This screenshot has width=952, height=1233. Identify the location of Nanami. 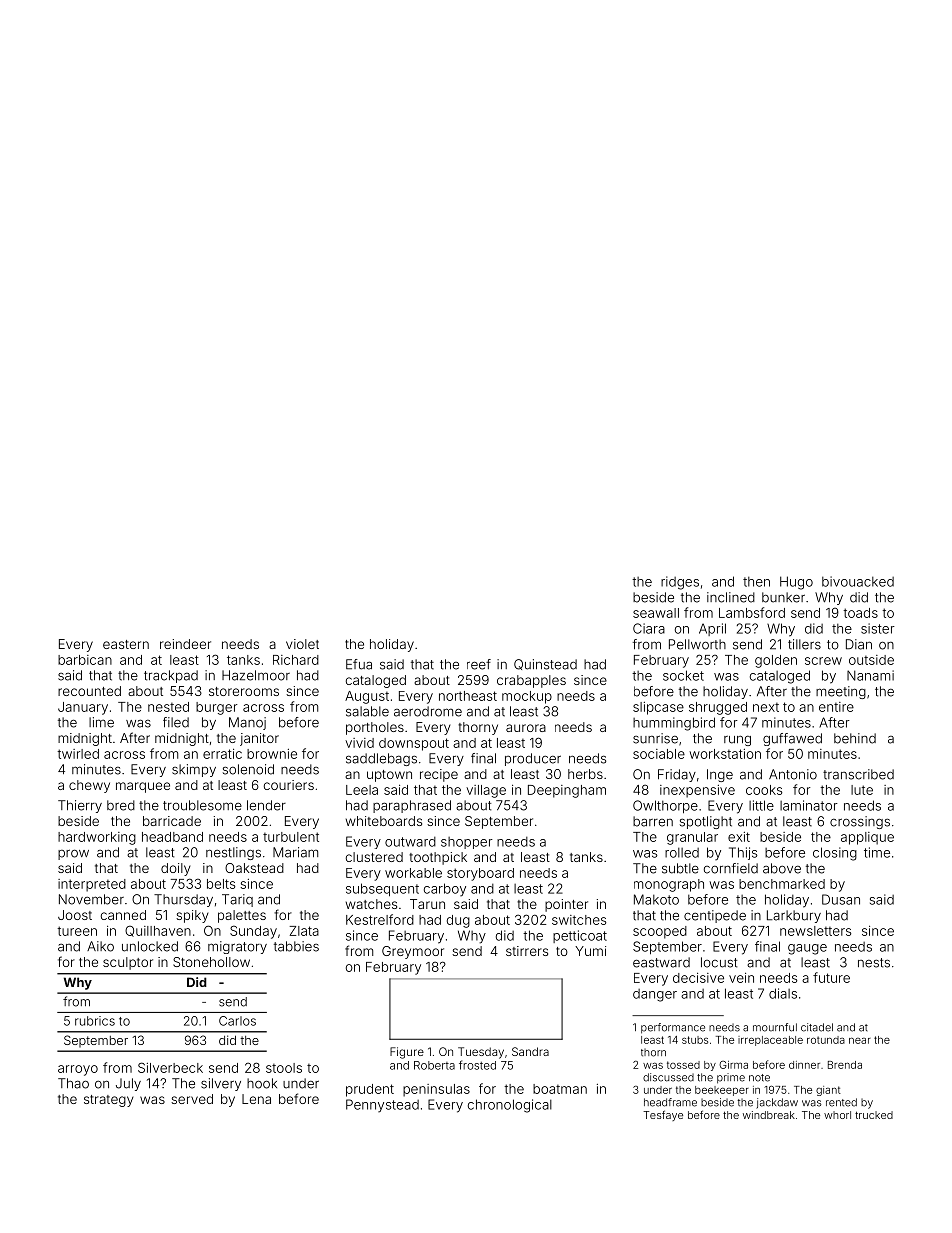
(870, 675).
